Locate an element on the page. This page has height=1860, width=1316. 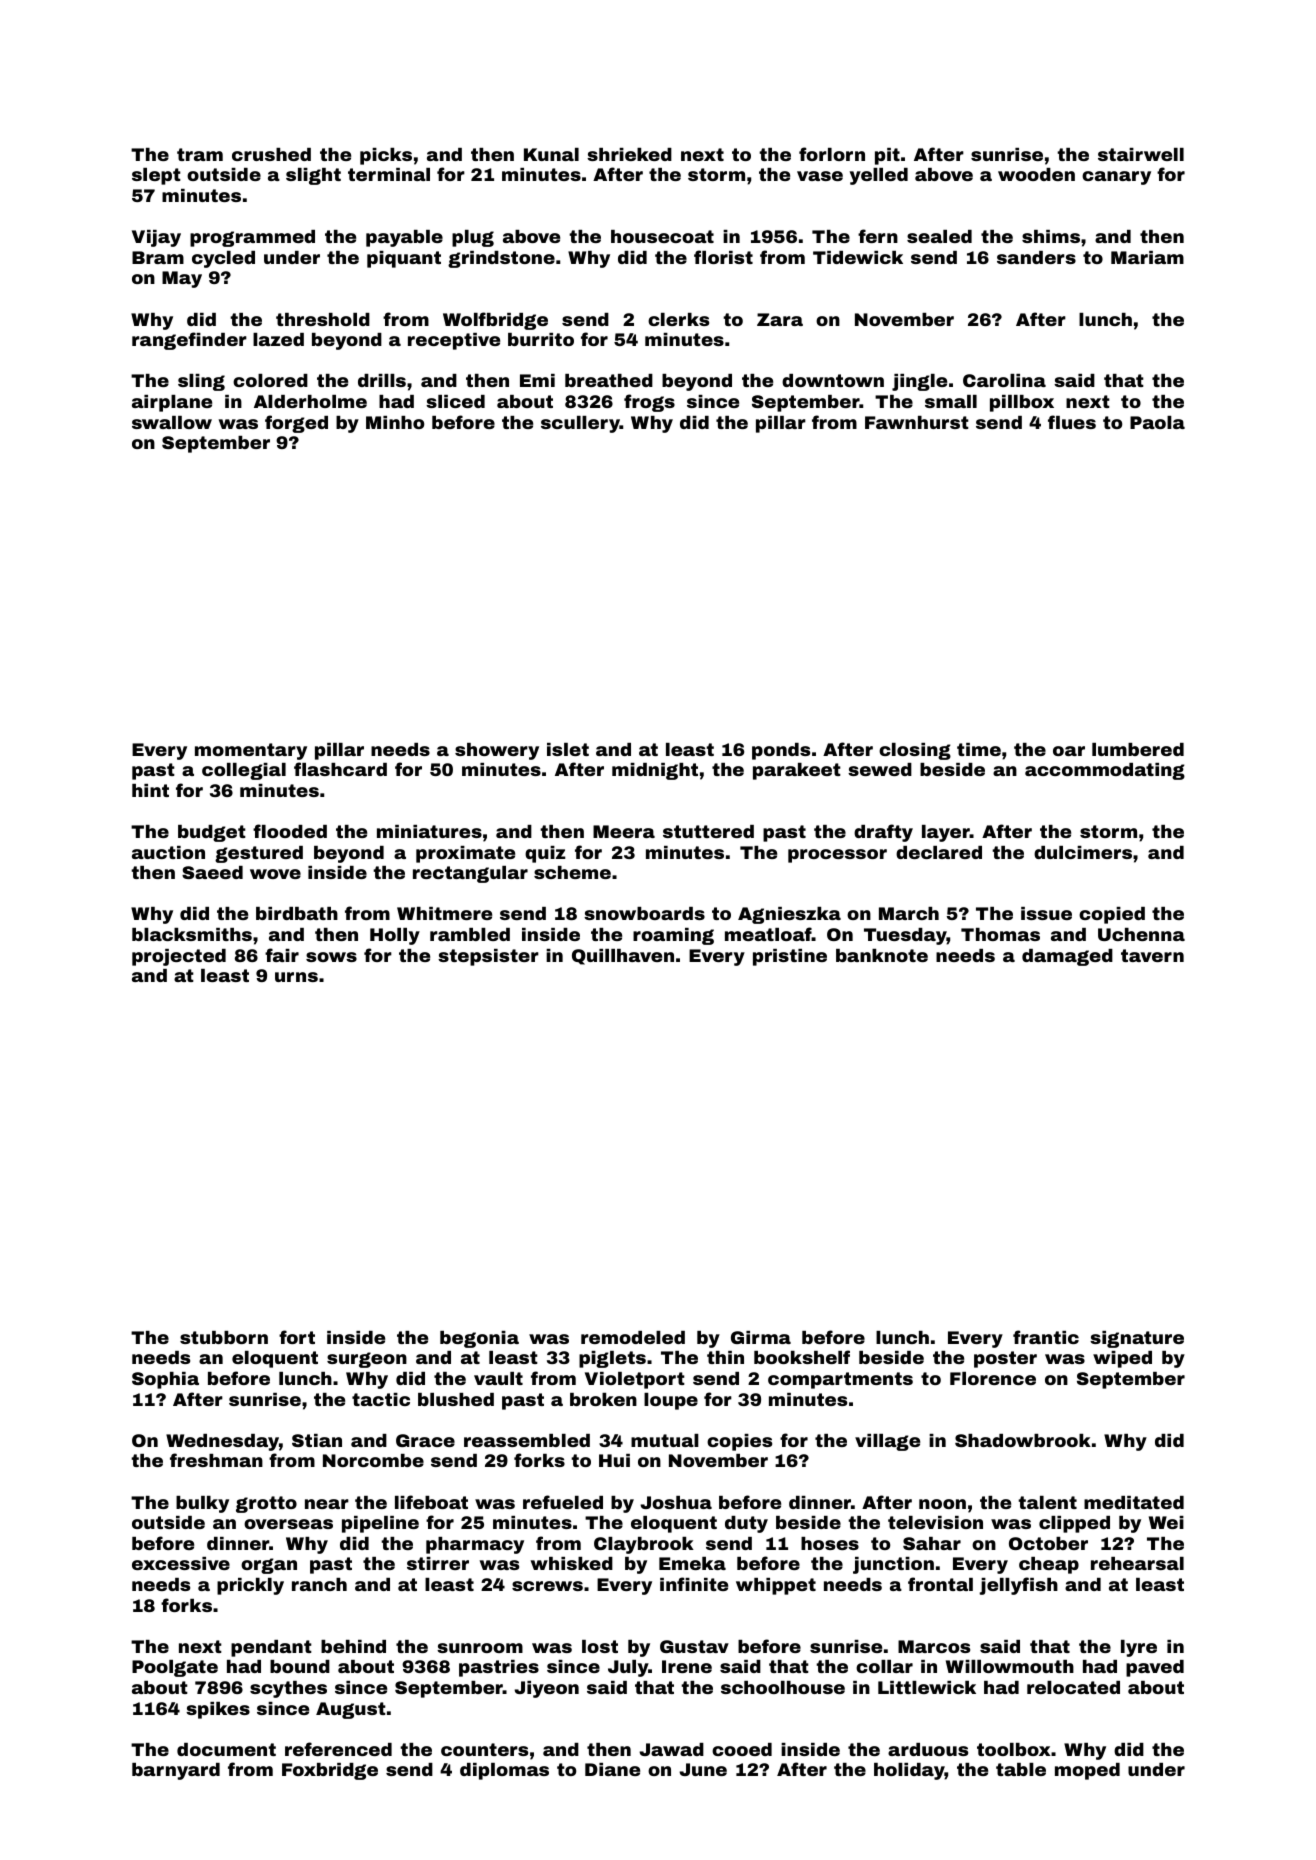
stairwell is located at coordinates (1141, 154).
